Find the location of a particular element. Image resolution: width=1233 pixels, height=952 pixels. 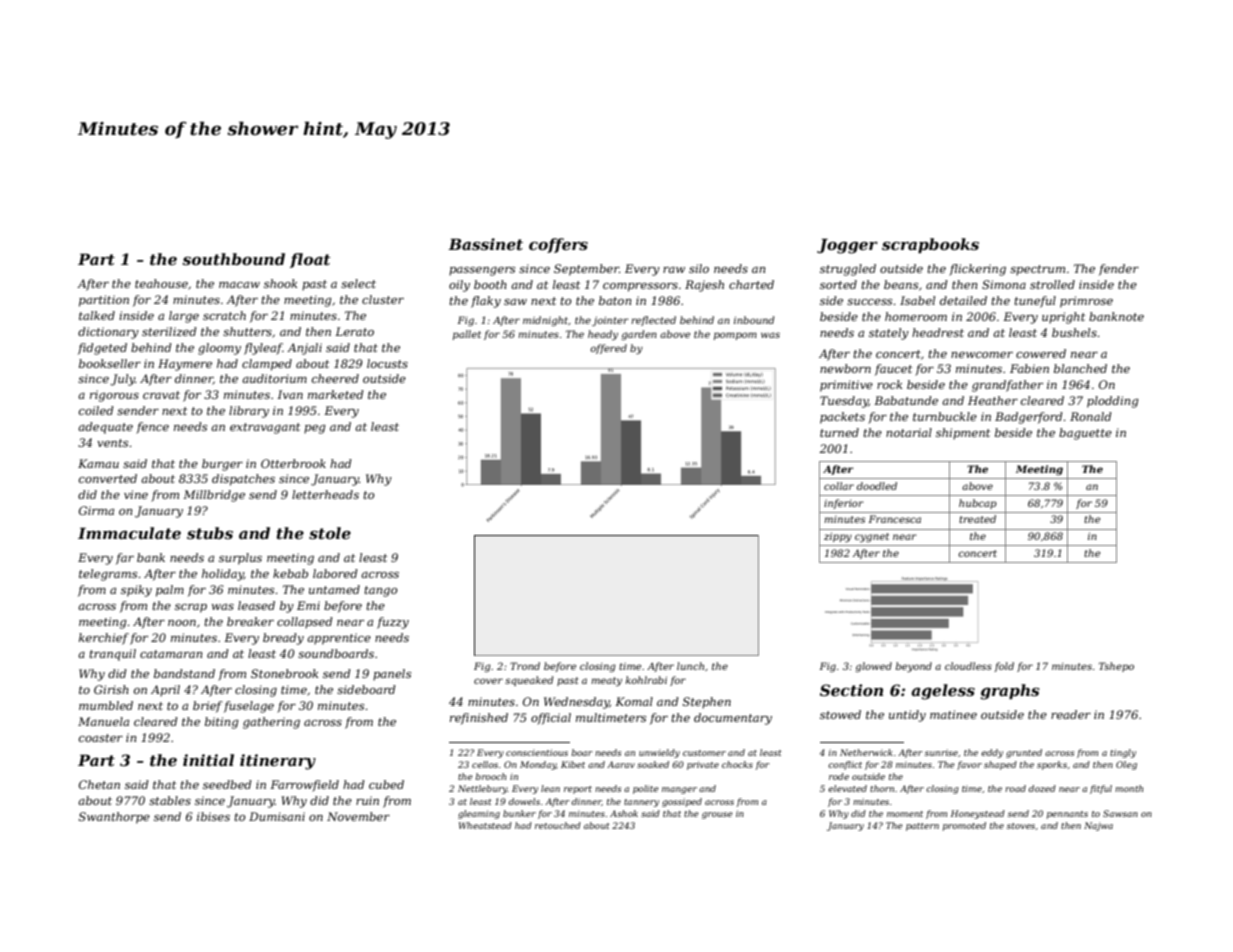

manger is located at coordinates (679, 790).
